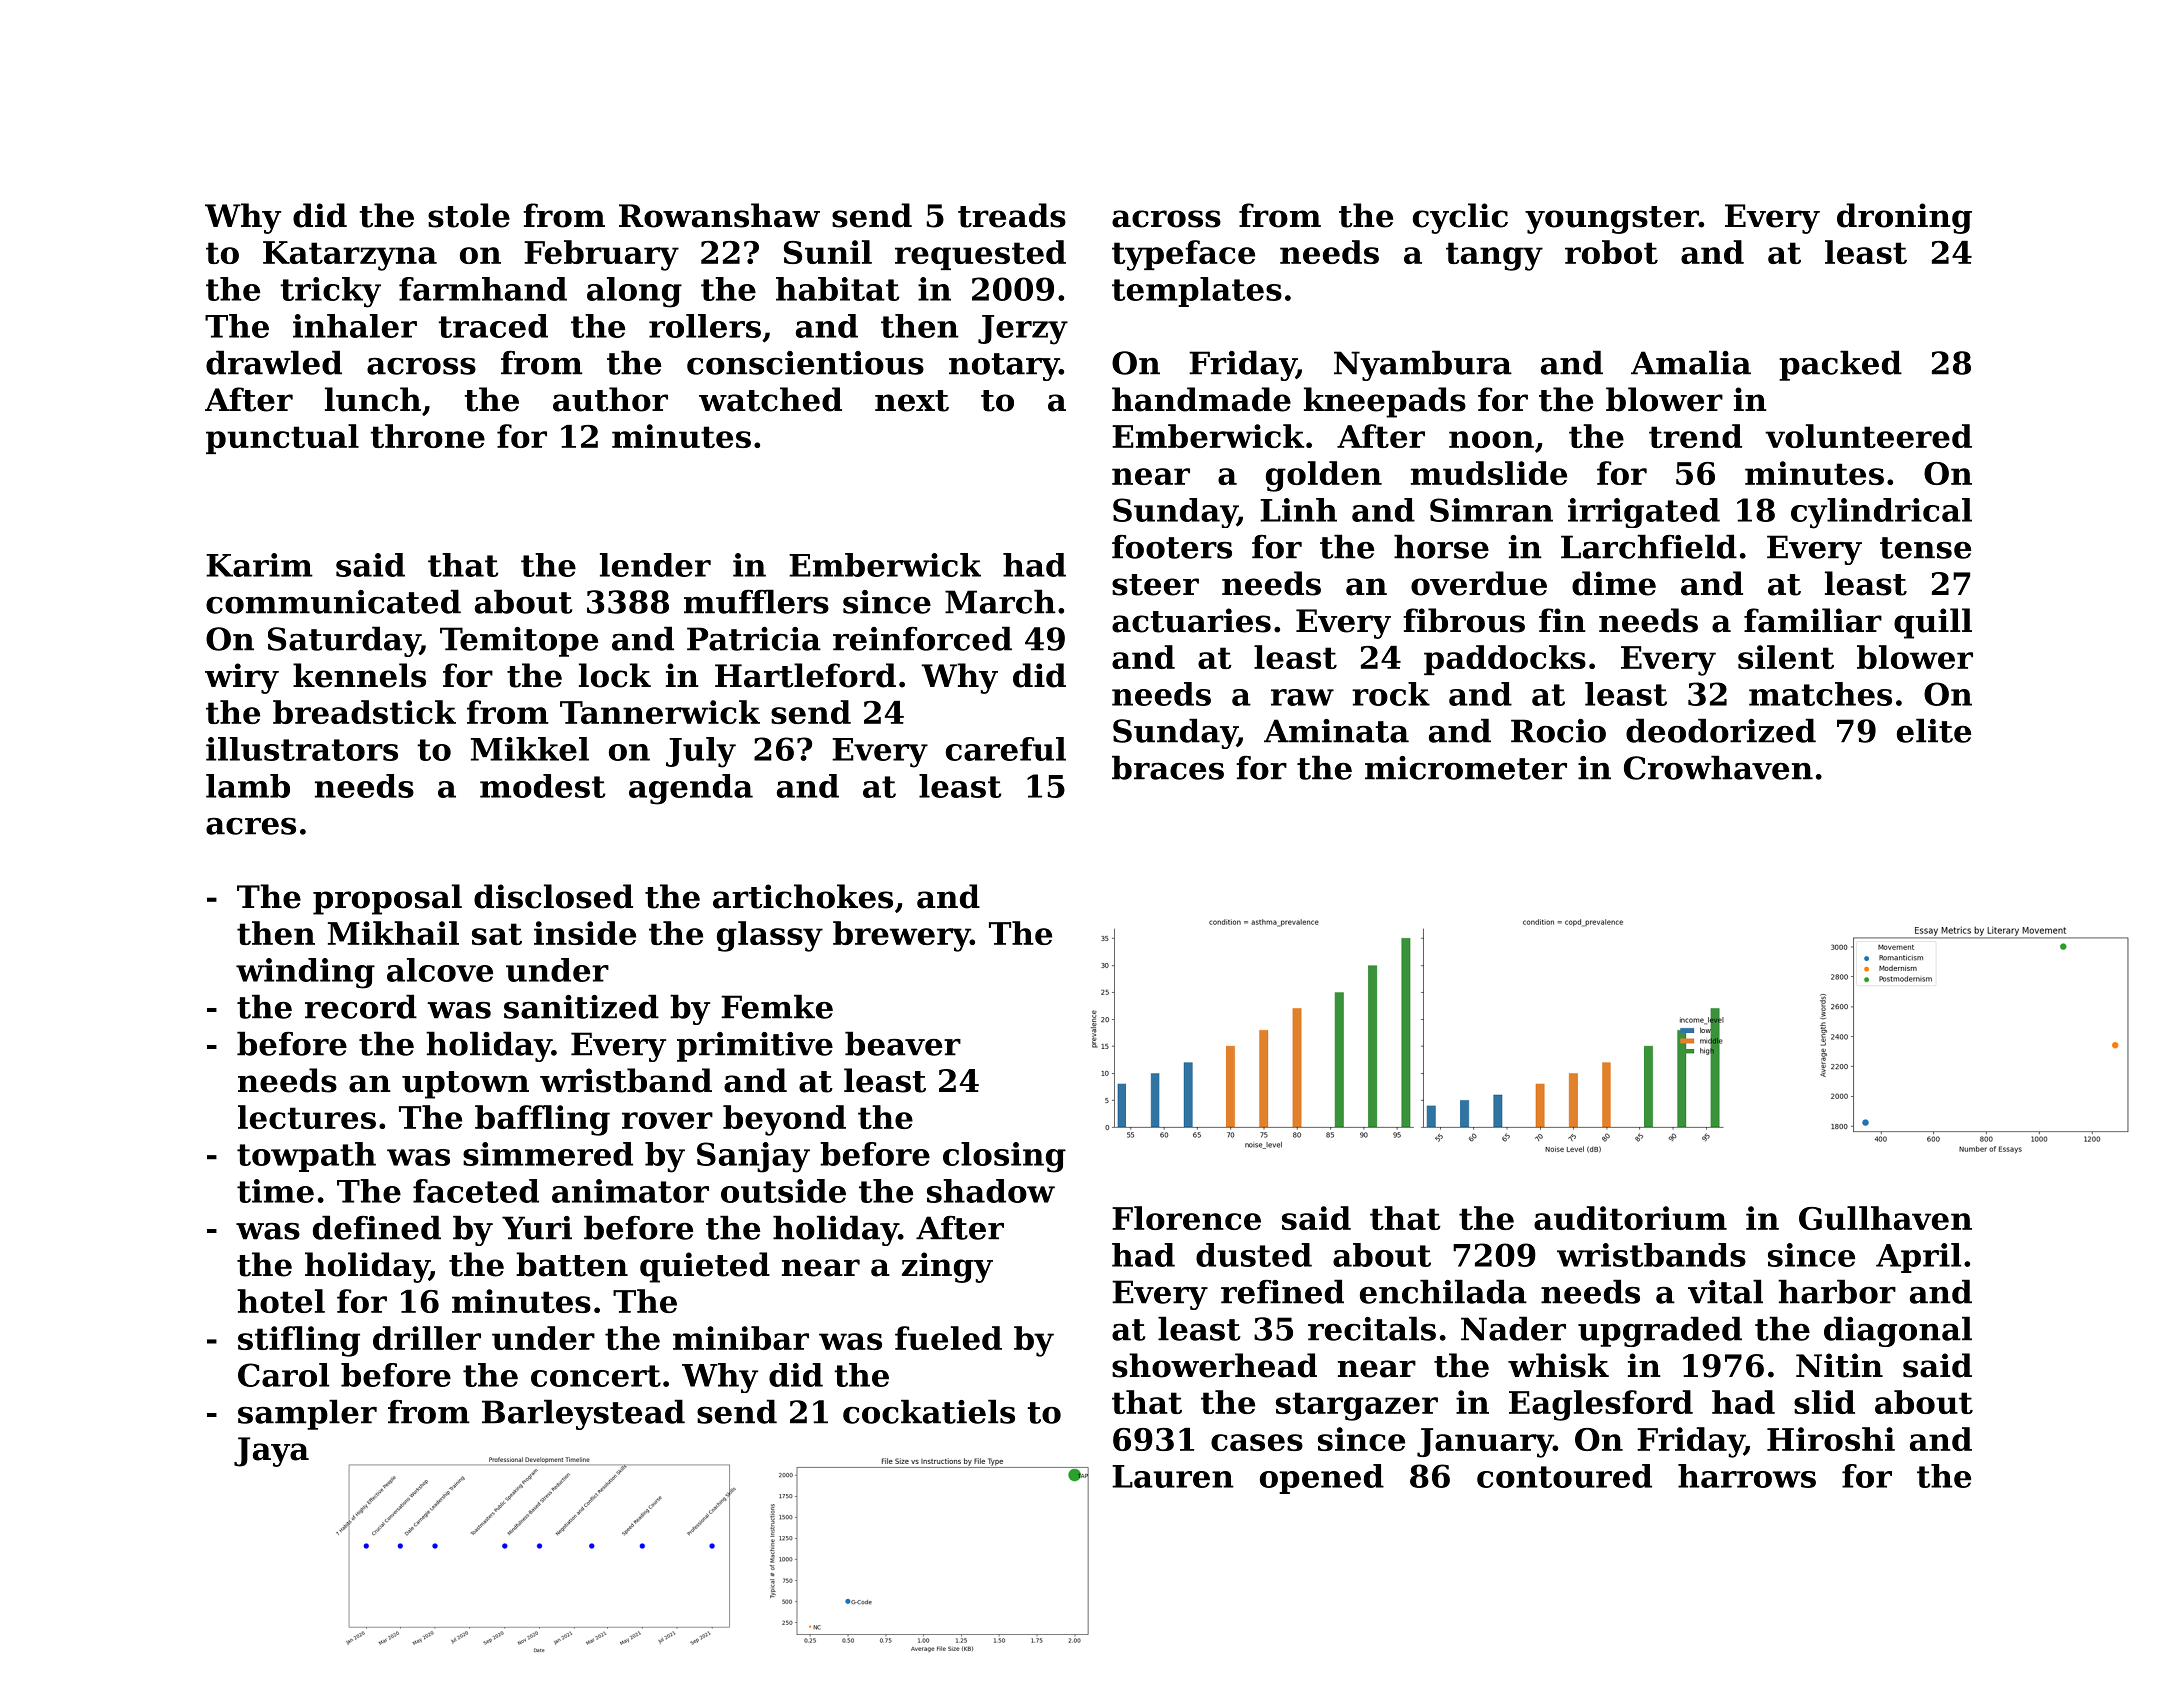 The width and height of the screenshot is (2178, 1683). I want to click on stole, so click(469, 215).
